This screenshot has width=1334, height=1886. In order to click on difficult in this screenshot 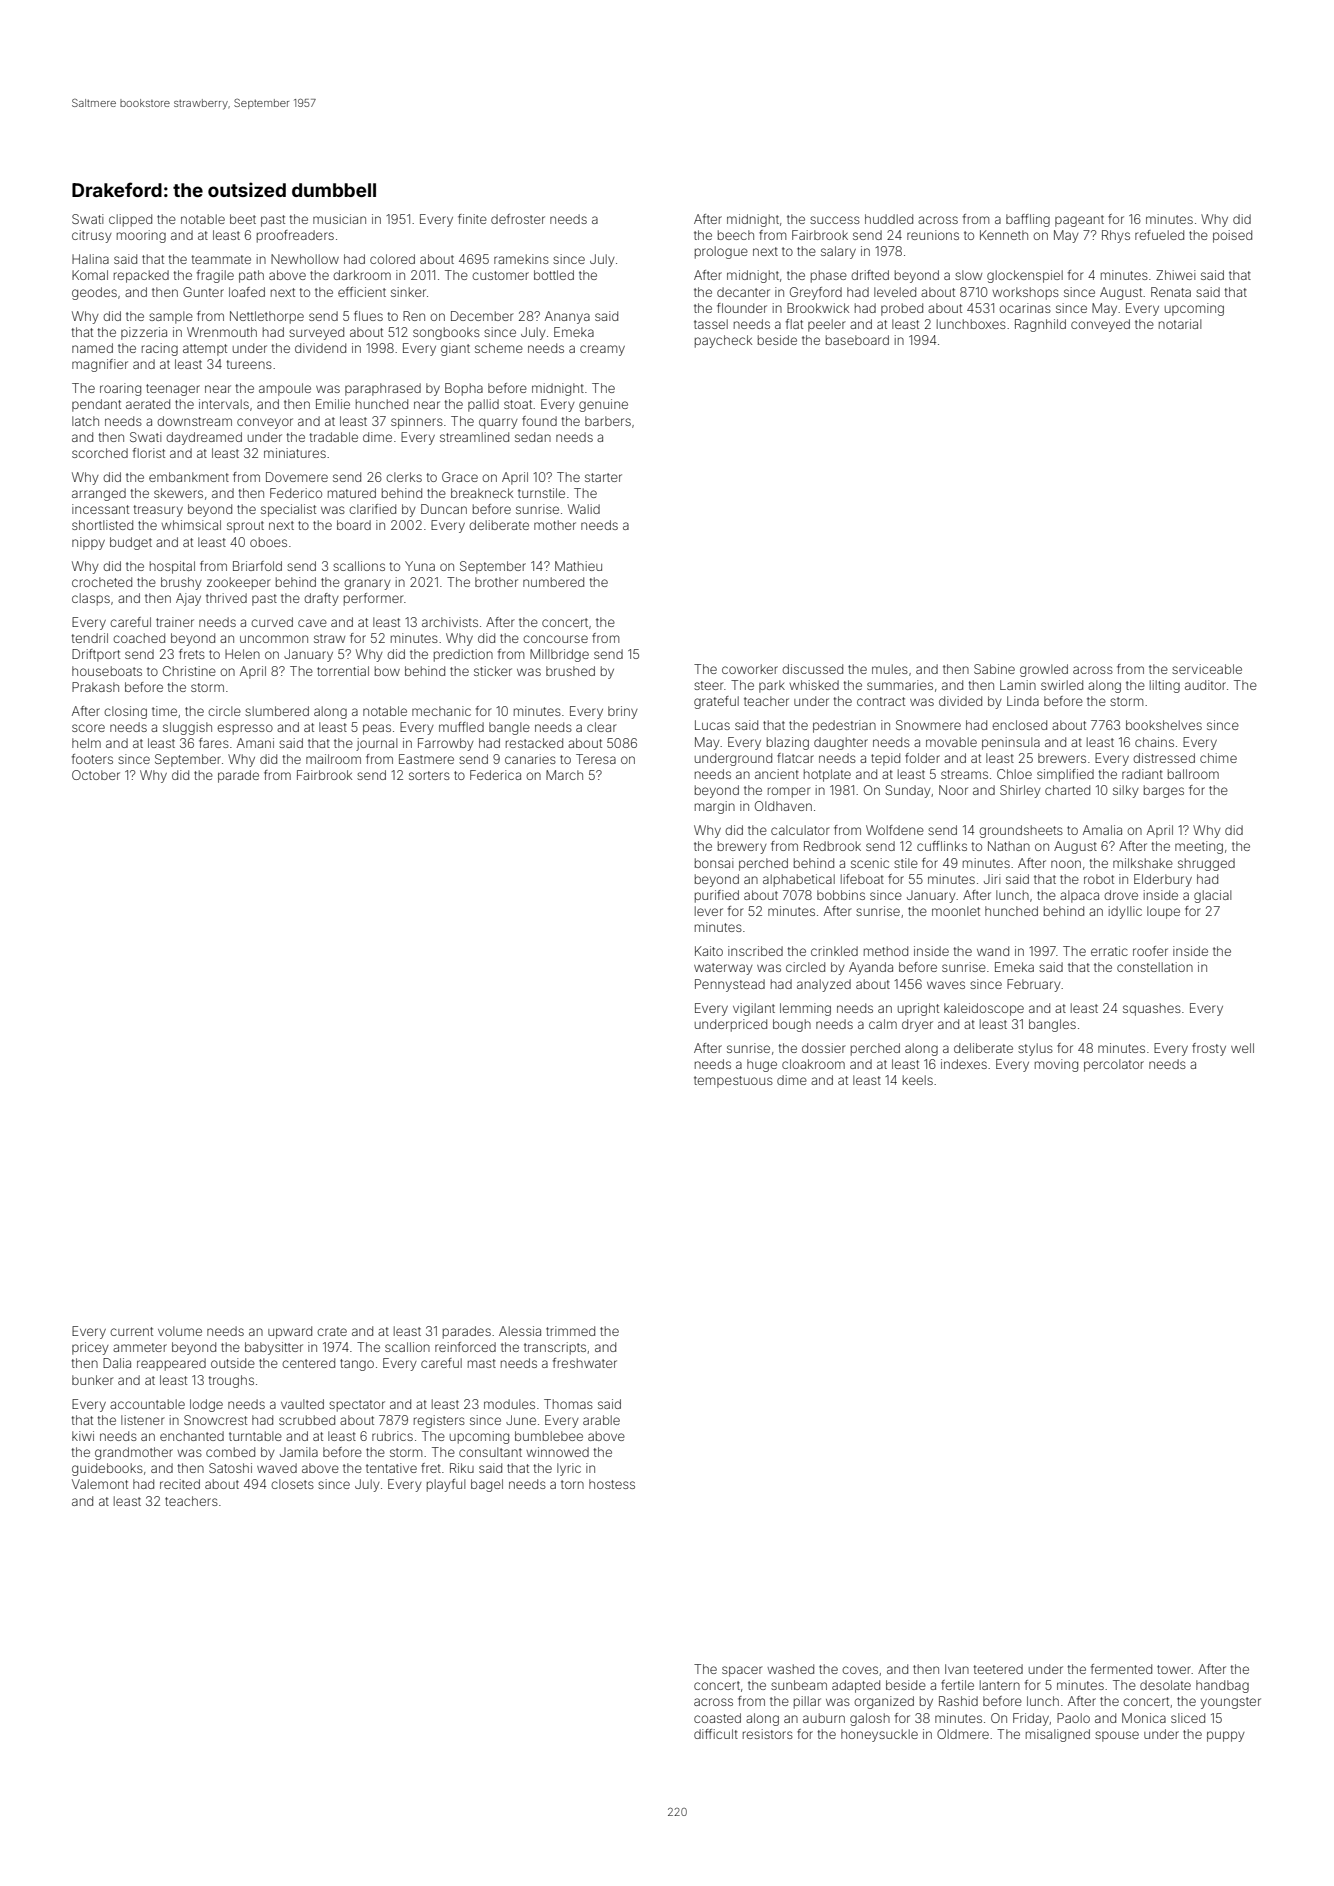, I will do `click(716, 1734)`.
